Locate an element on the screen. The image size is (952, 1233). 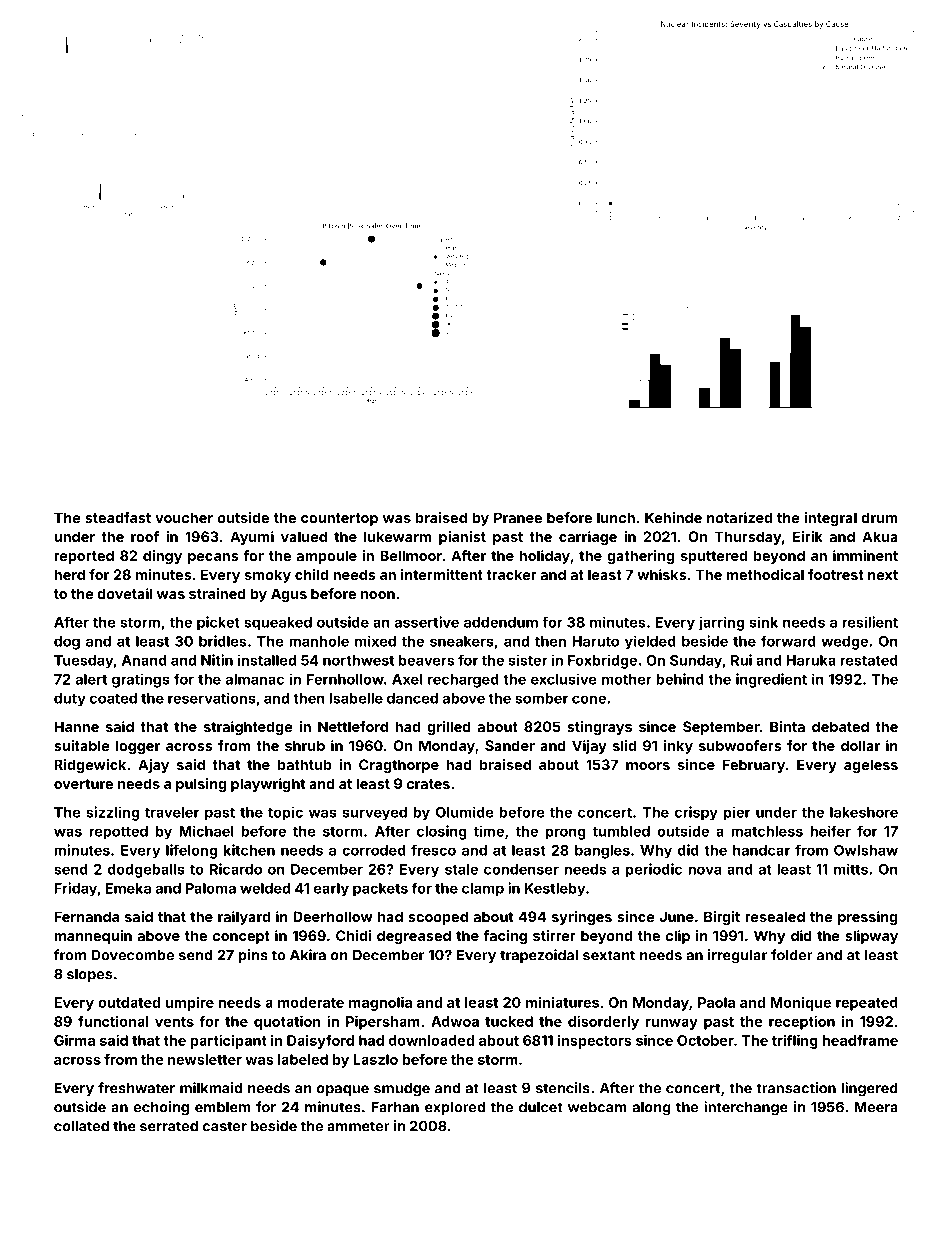
next is located at coordinates (883, 575).
